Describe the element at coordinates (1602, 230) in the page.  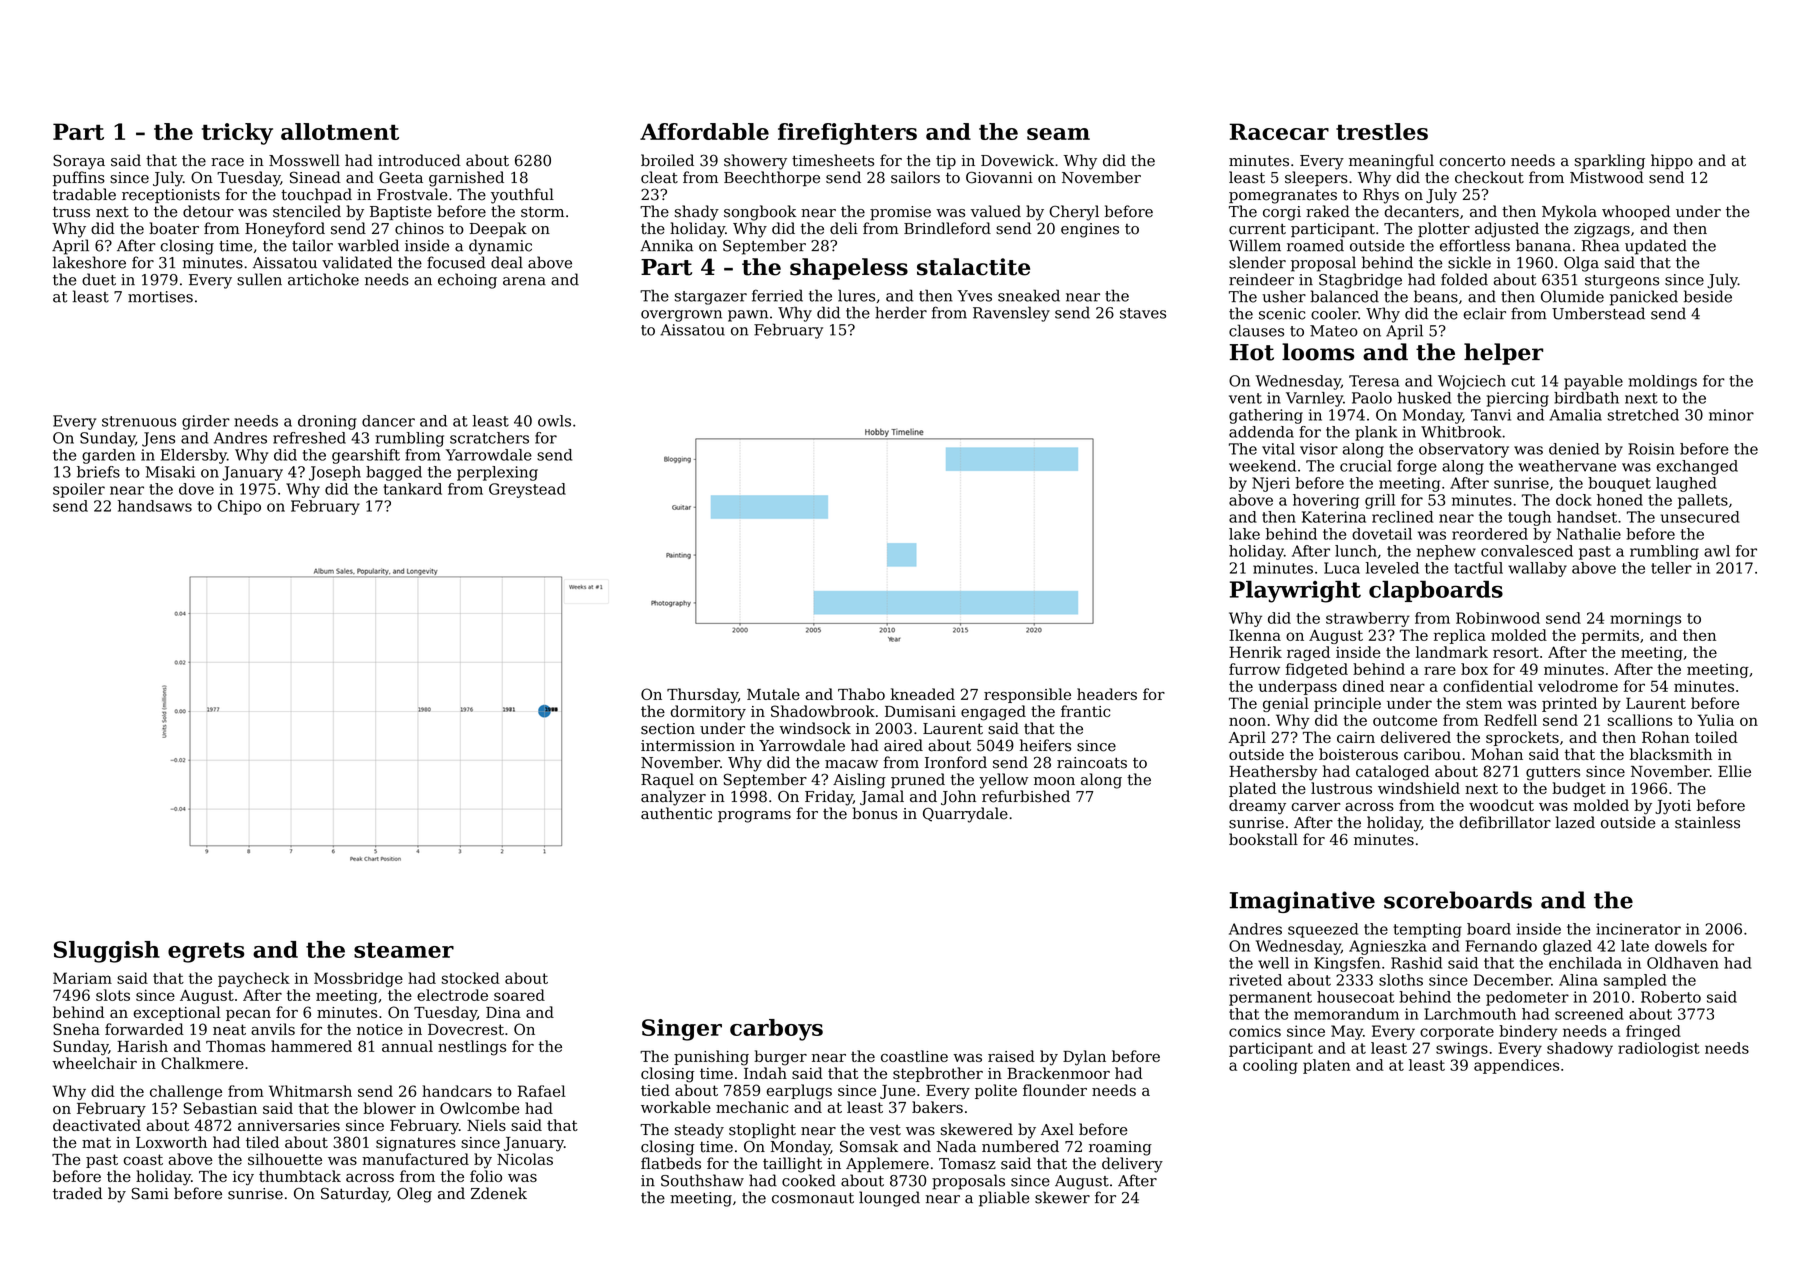
I see `zigzags` at that location.
